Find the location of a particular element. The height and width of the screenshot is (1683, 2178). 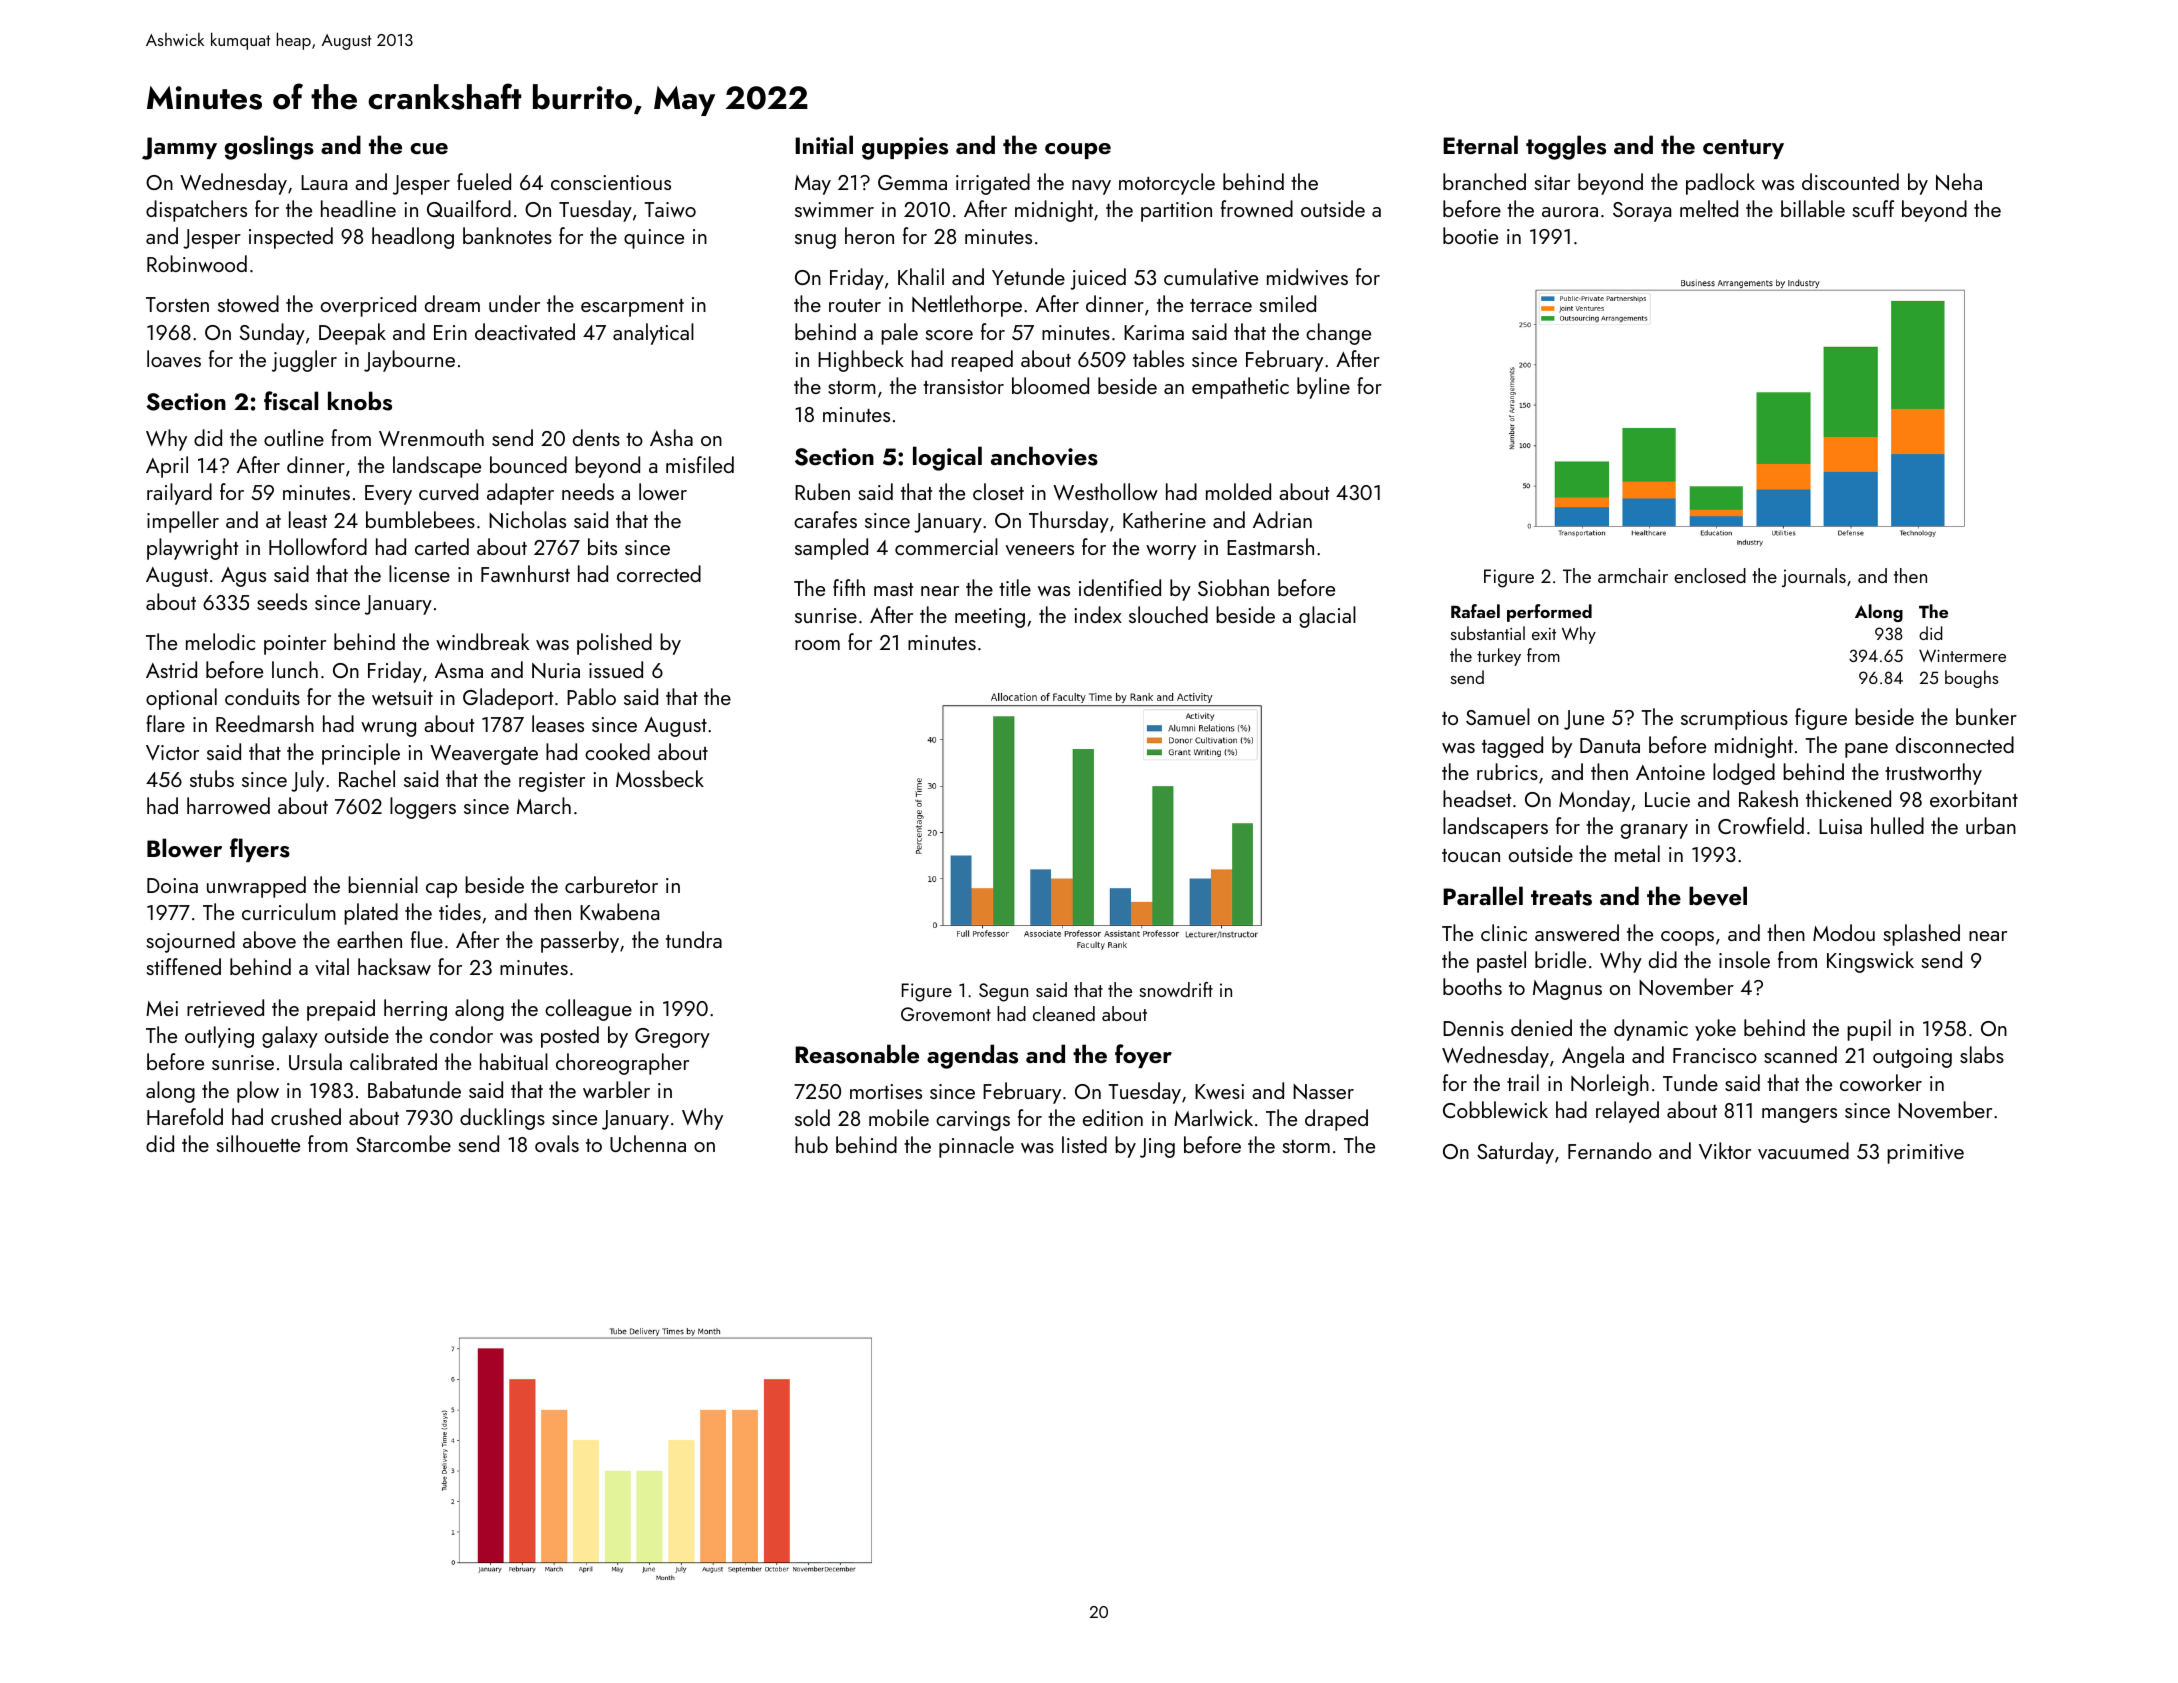

Parallel is located at coordinates (1483, 895).
